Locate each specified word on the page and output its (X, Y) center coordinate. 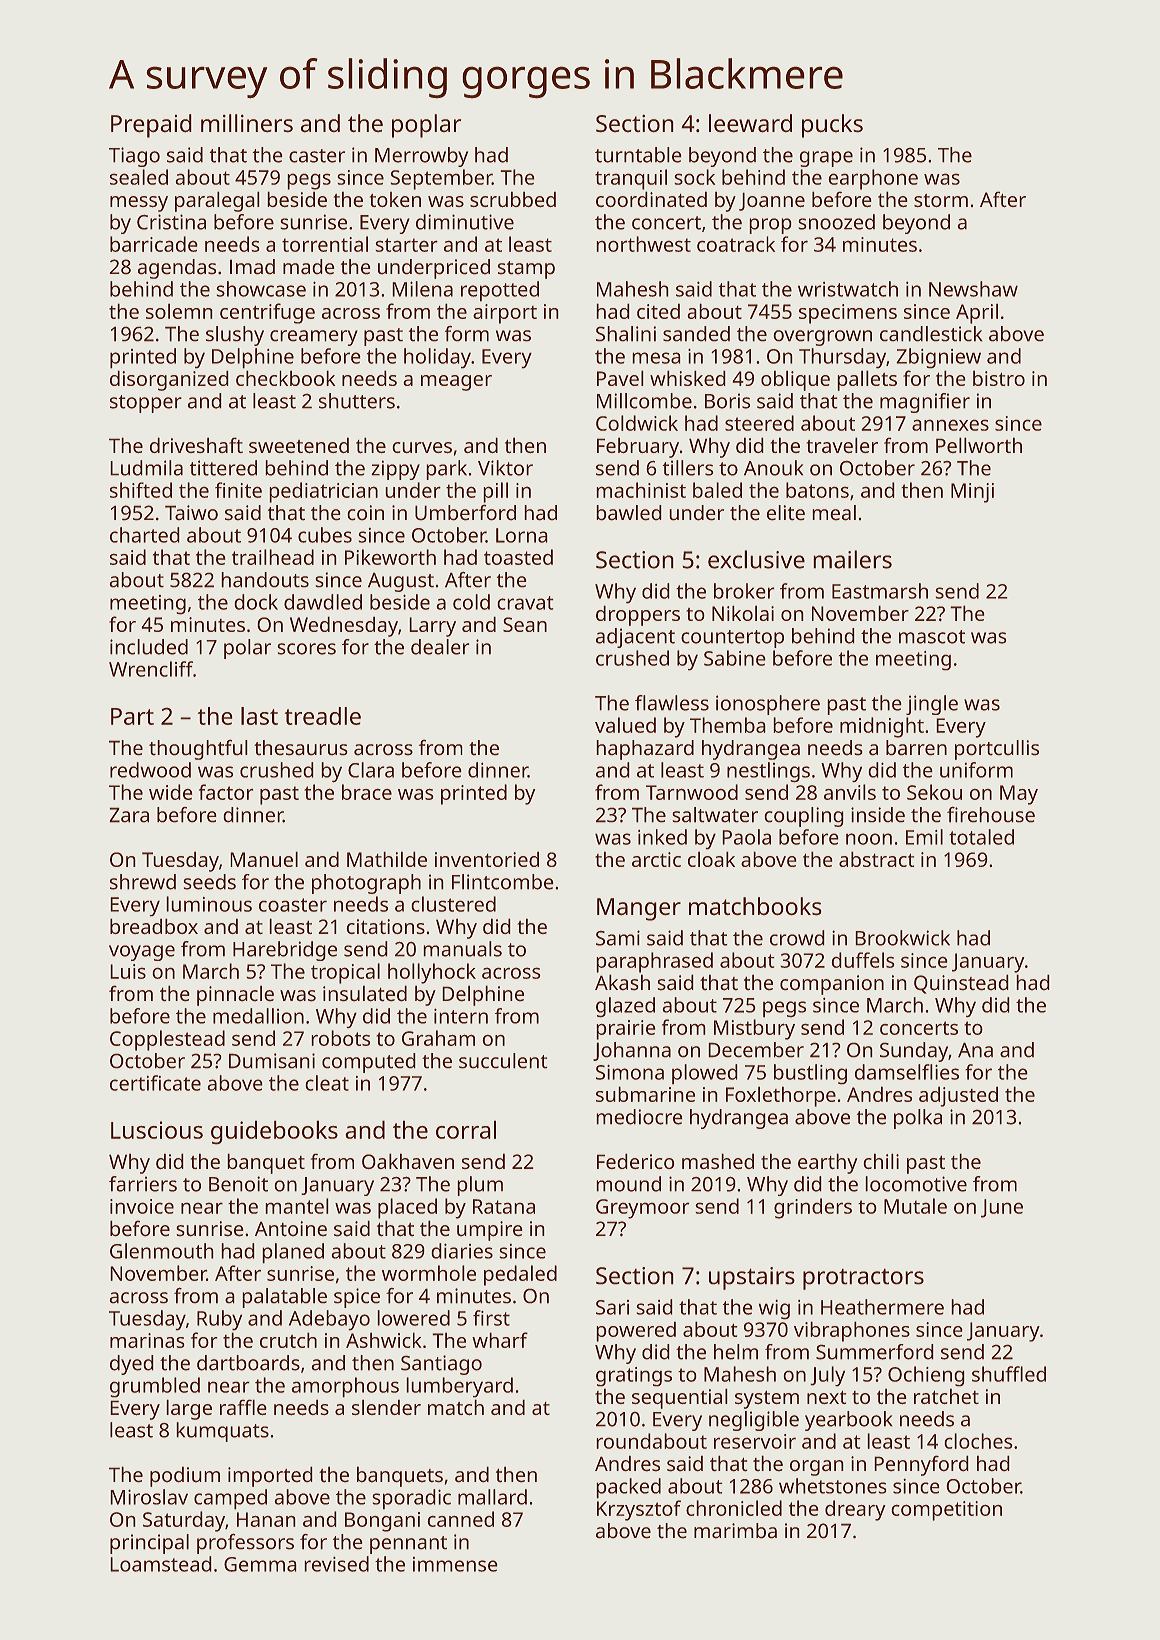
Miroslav (149, 1497)
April (977, 313)
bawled (629, 513)
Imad (252, 267)
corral (466, 1129)
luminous (209, 904)
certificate (155, 1083)
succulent (503, 1061)
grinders (813, 1208)
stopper (146, 404)
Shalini (626, 334)
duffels (863, 960)
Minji (972, 493)
